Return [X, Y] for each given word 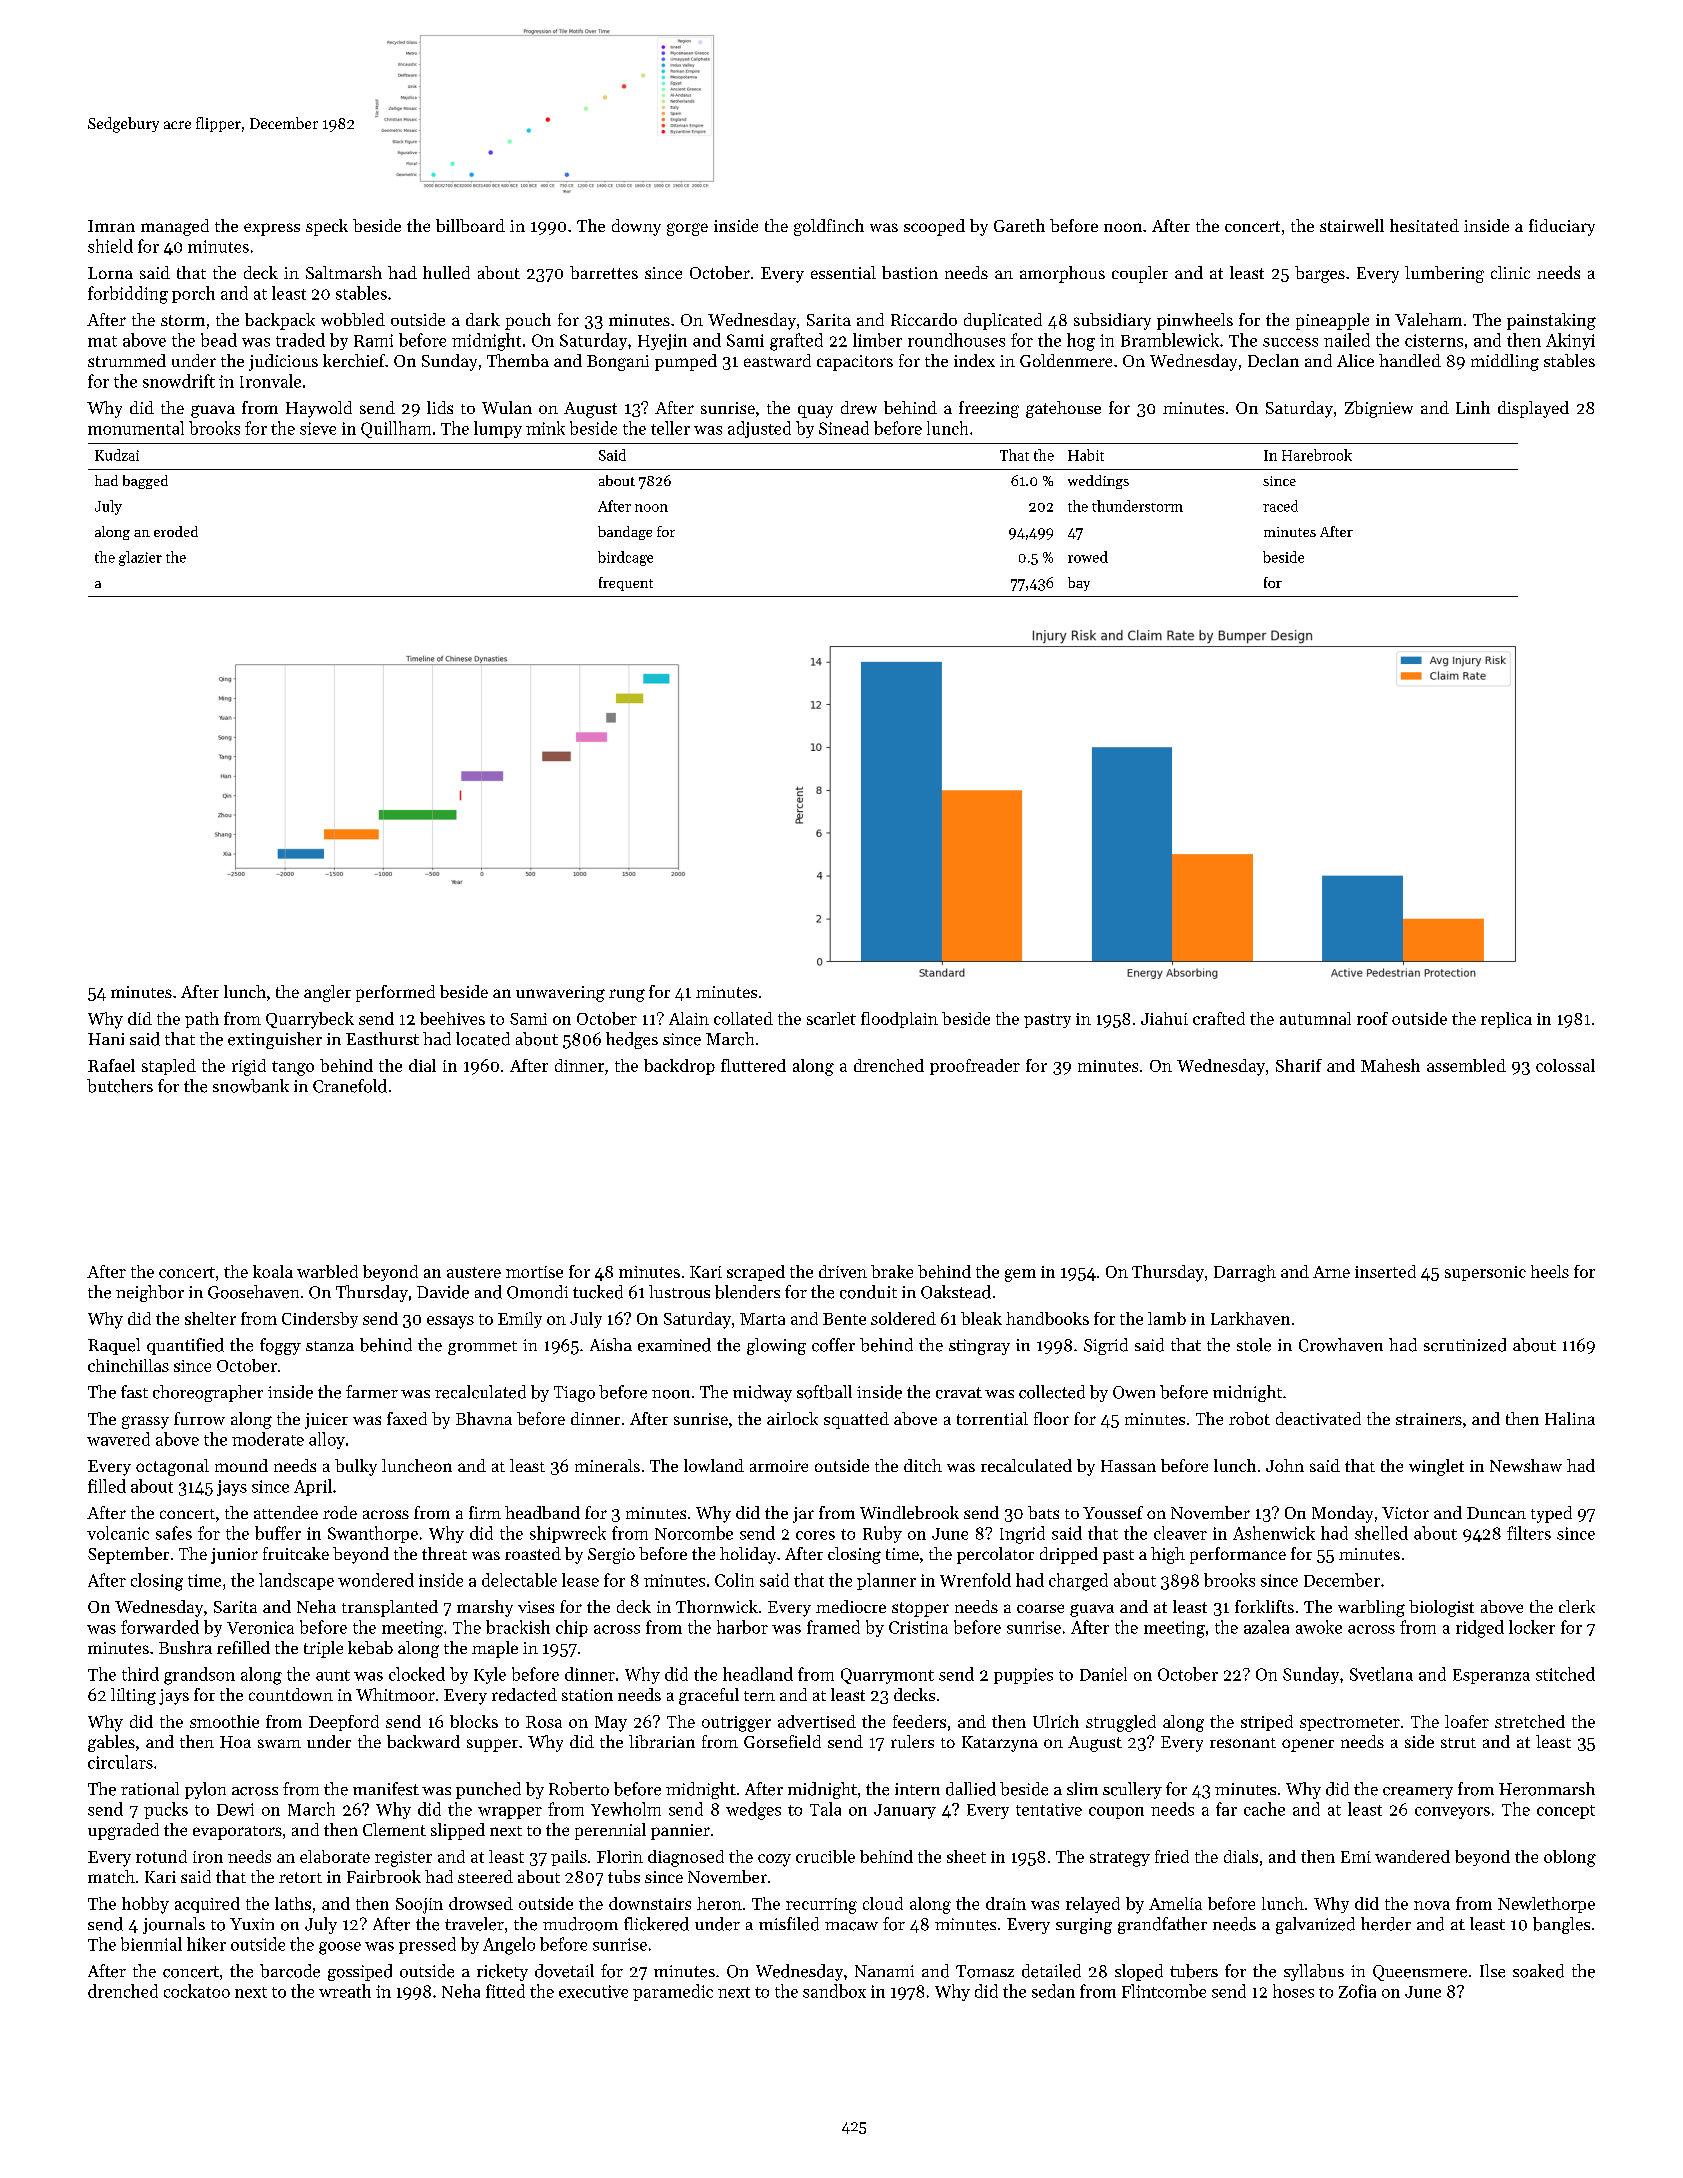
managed [175, 227]
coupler [1140, 274]
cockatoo [197, 1991]
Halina [1570, 1418]
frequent [626, 584]
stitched [1565, 1674]
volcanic [118, 1533]
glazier [140, 558]
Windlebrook [909, 1512]
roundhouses [956, 340]
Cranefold [350, 1086]
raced [1280, 506]
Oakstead [956, 1292]
